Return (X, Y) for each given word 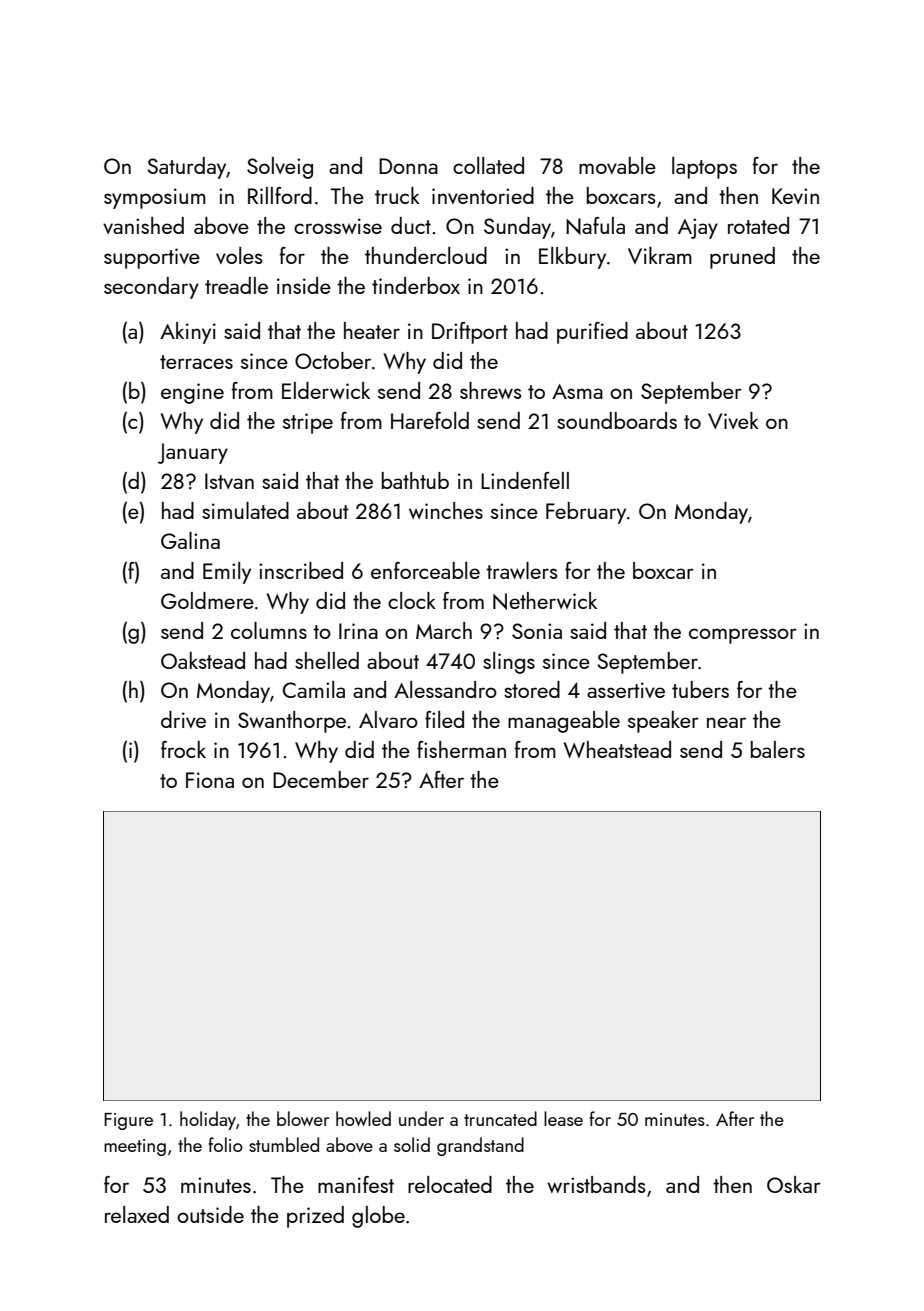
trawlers (522, 570)
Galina (190, 540)
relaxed (137, 1214)
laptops (704, 168)
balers (778, 749)
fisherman (461, 749)
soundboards (617, 420)
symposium (155, 198)
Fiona (210, 780)
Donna (408, 166)
